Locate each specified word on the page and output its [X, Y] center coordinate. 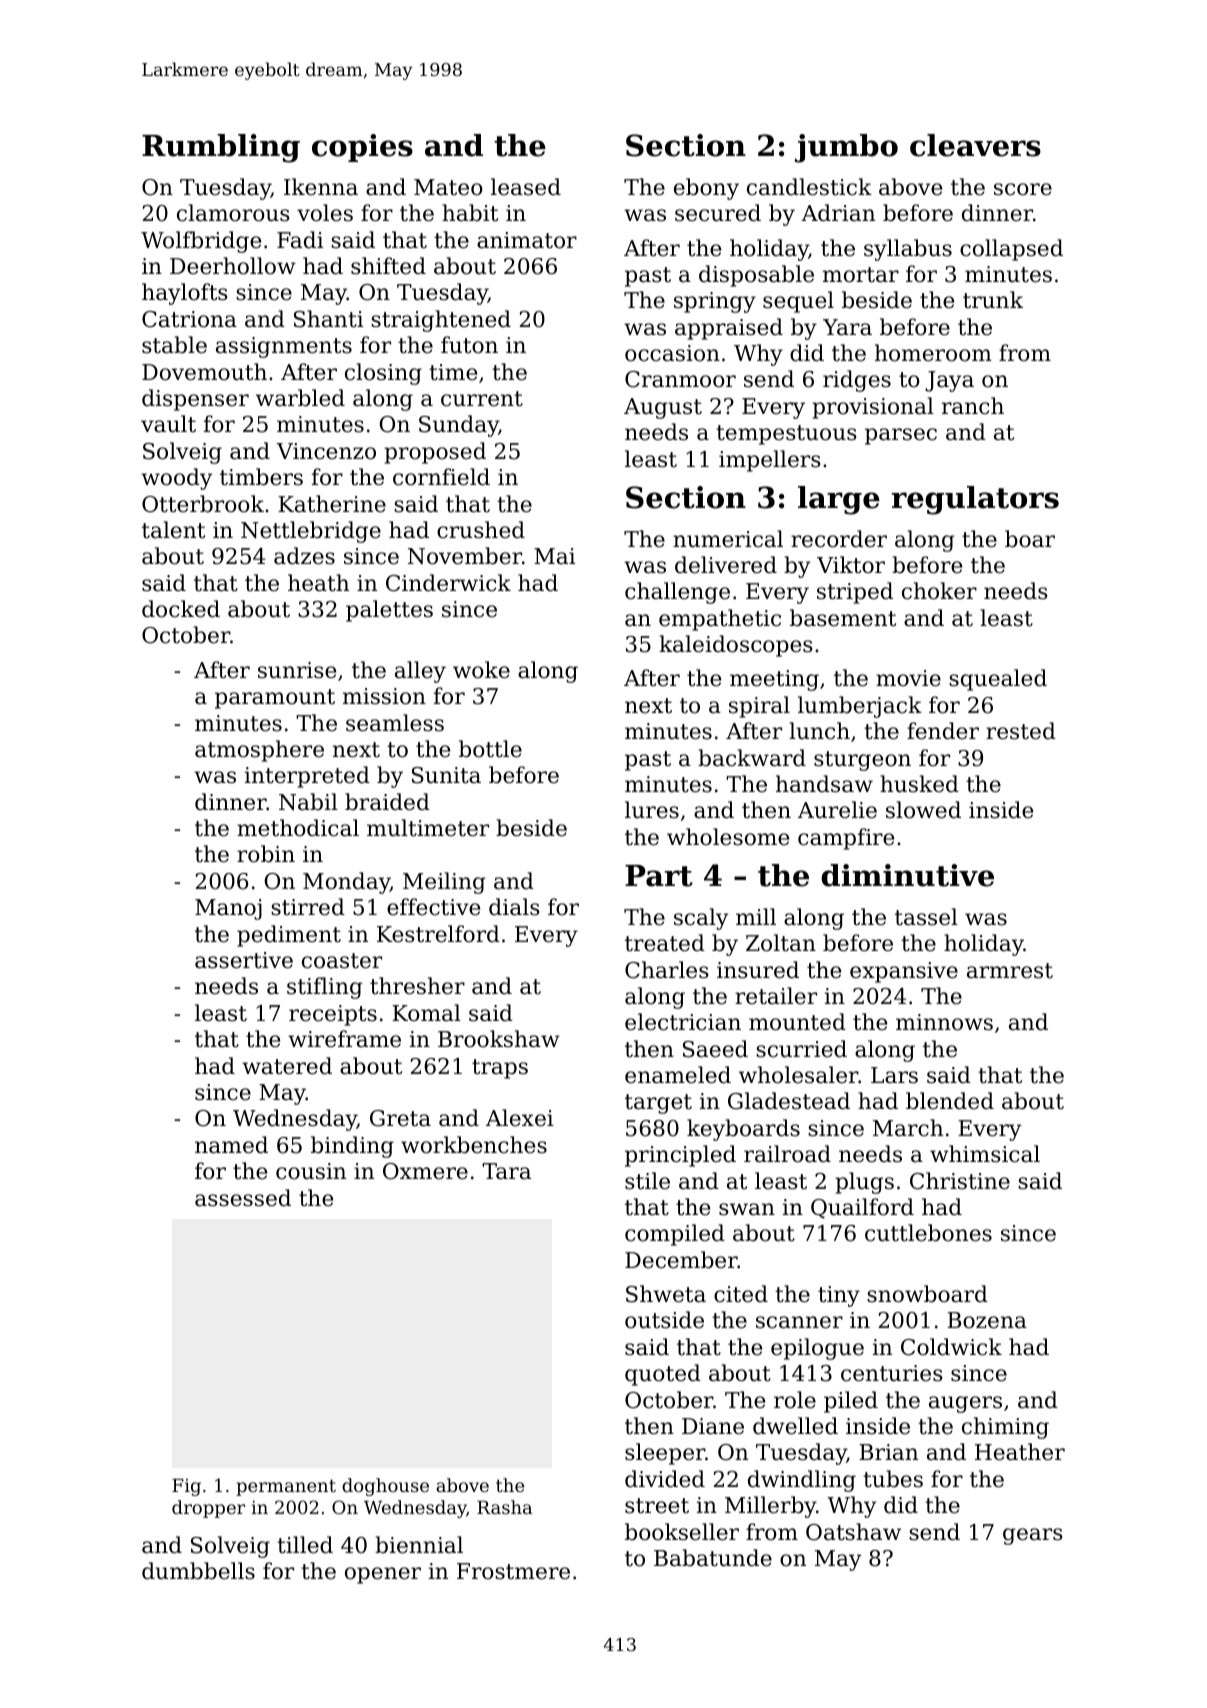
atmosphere [259, 751]
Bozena [987, 1320]
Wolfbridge [201, 242]
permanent [286, 1487]
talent [173, 530]
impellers [770, 461]
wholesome [728, 837]
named [231, 1145]
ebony [706, 189]
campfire [846, 839]
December [681, 1260]
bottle [490, 749]
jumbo [846, 148]
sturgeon [862, 761]
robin [266, 854]
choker [939, 591]
